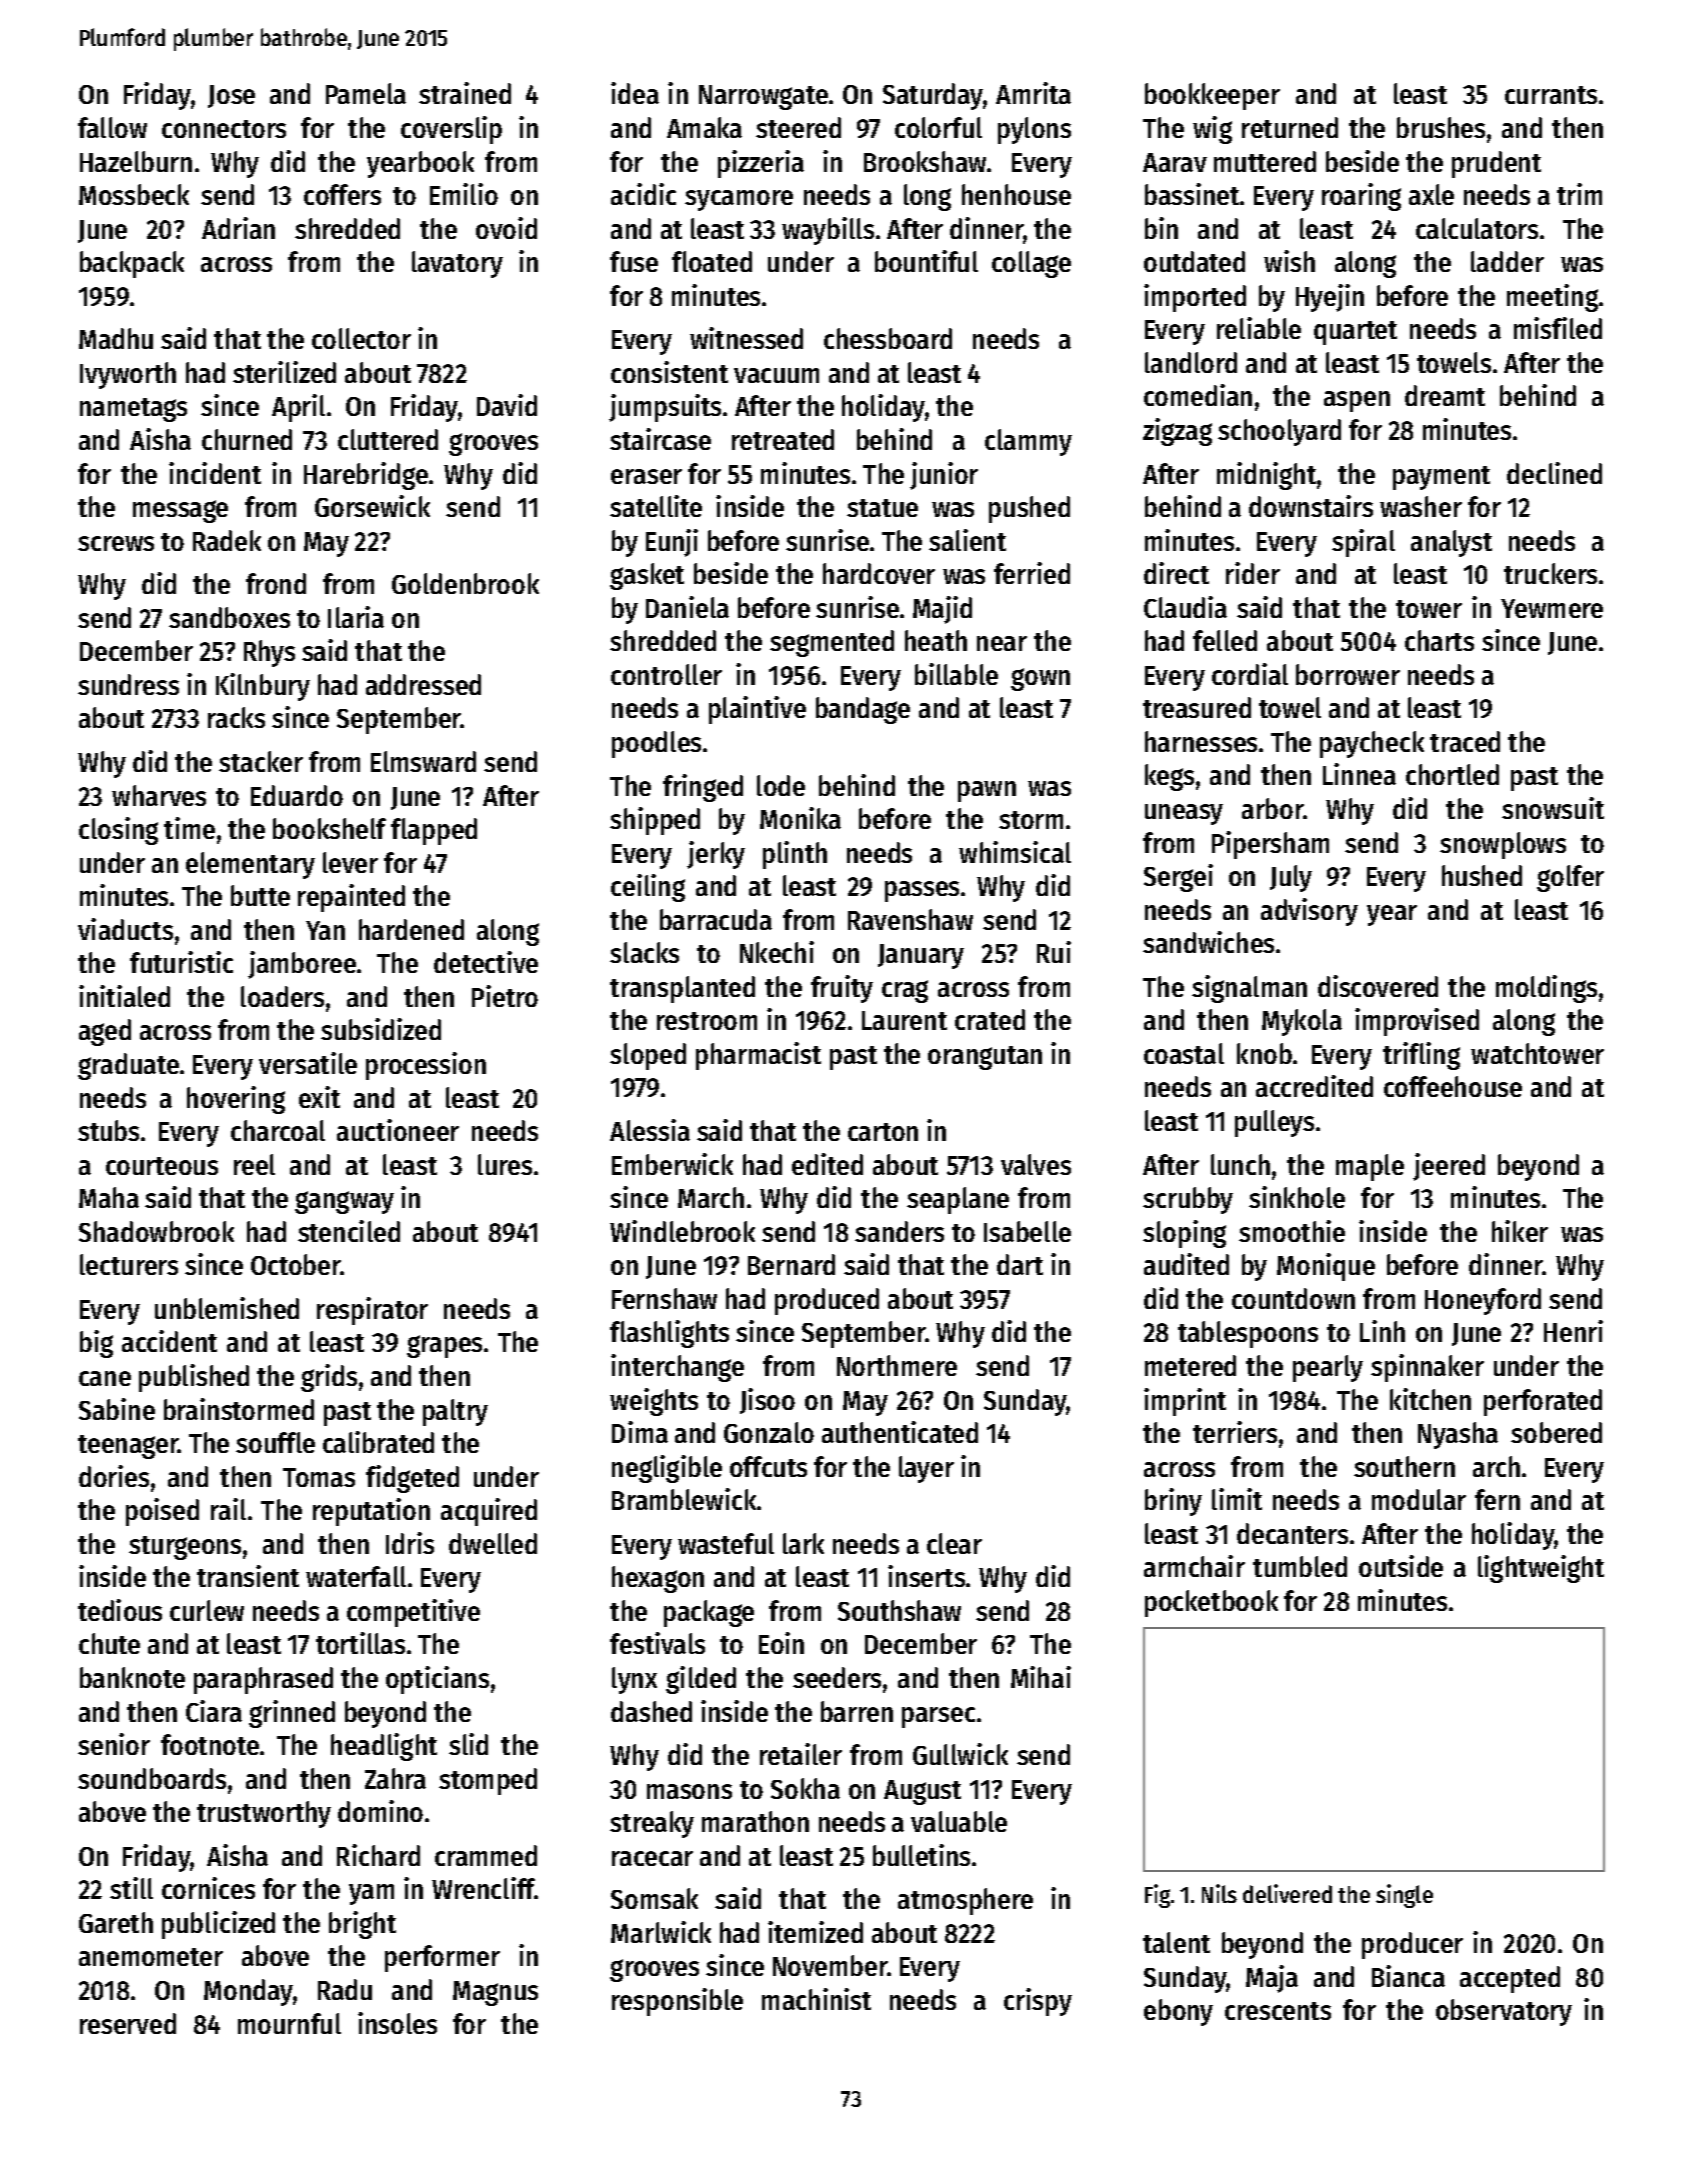  Describe the element at coordinates (1300, 1566) in the document. I see `tumbled` at that location.
